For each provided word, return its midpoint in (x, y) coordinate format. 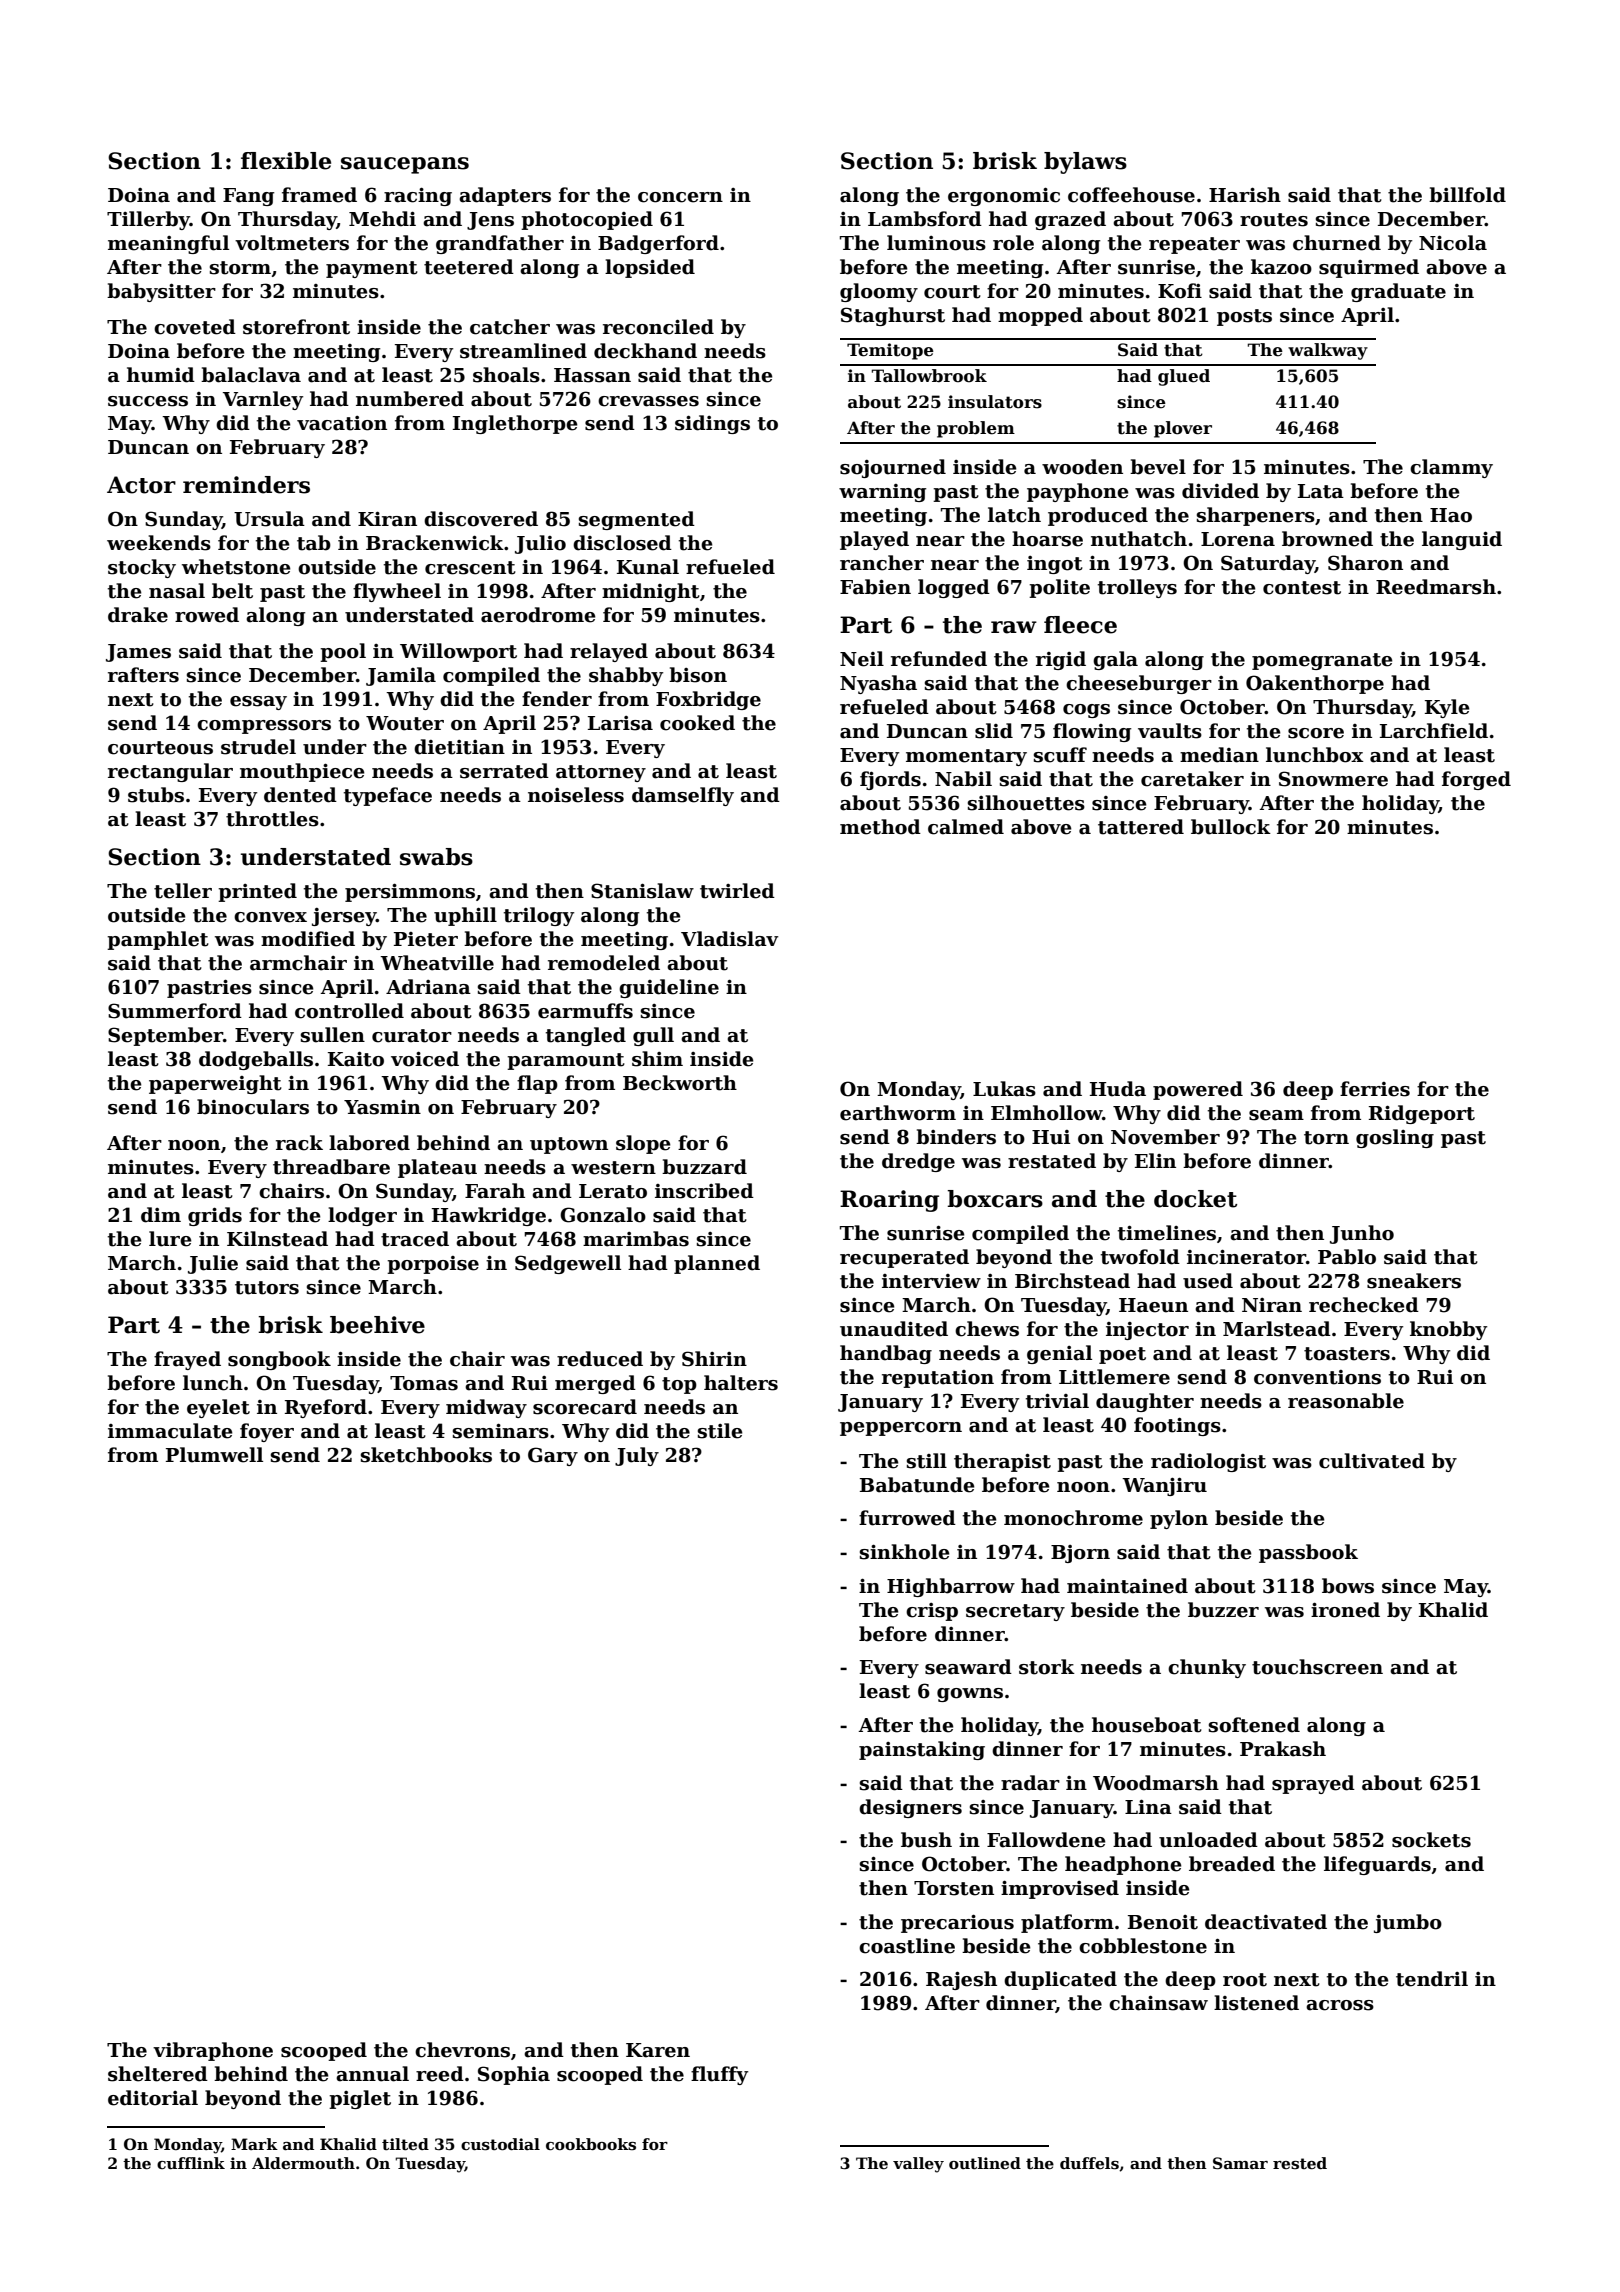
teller (183, 891)
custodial (500, 2144)
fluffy (719, 2075)
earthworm (898, 1113)
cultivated (1372, 1461)
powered (1198, 1090)
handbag (886, 1354)
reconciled (658, 327)
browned (1327, 539)
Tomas (424, 1383)
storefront (296, 327)
